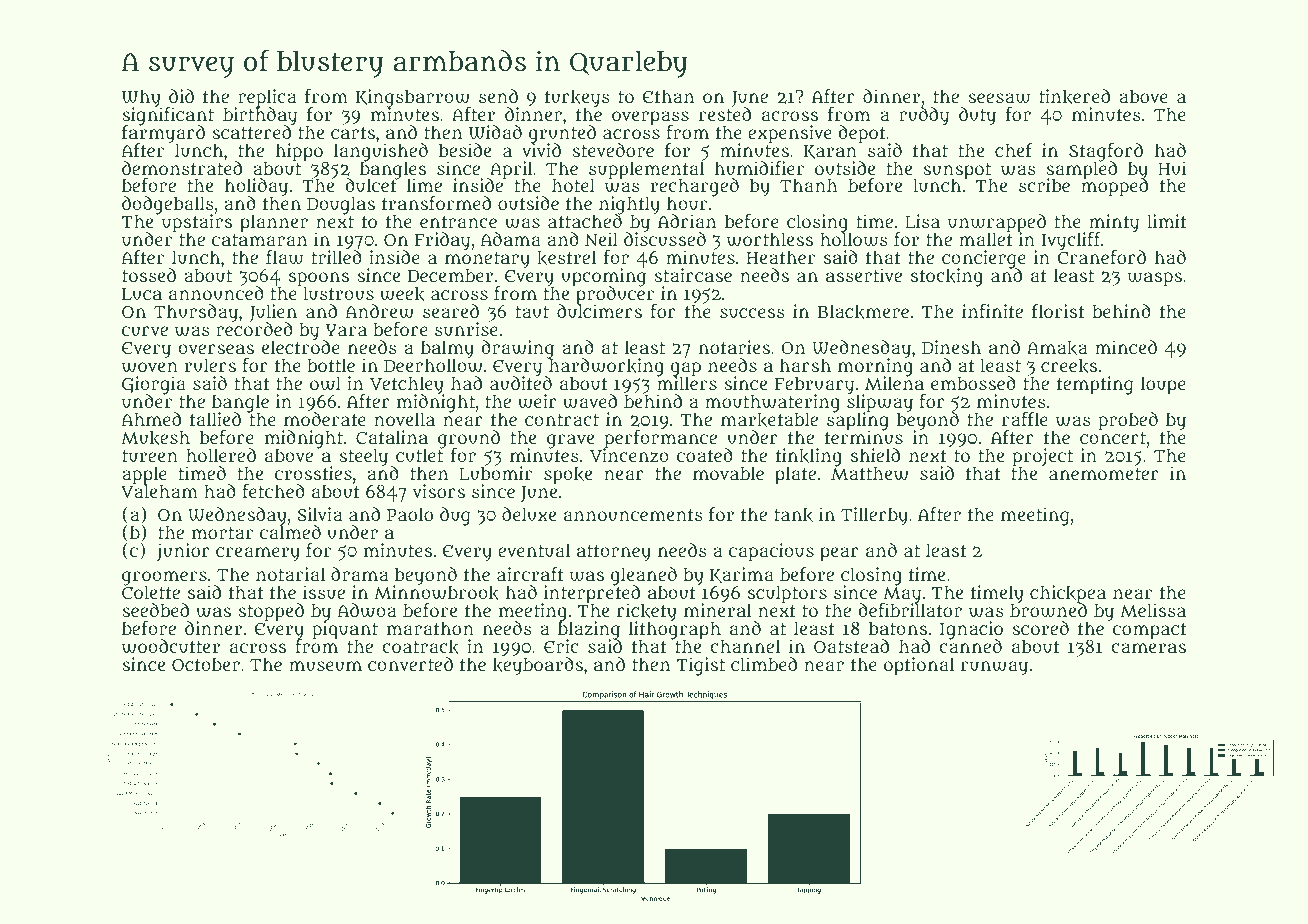 The image size is (1308, 924). What do you see at coordinates (498, 96) in the screenshot?
I see `send` at bounding box center [498, 96].
